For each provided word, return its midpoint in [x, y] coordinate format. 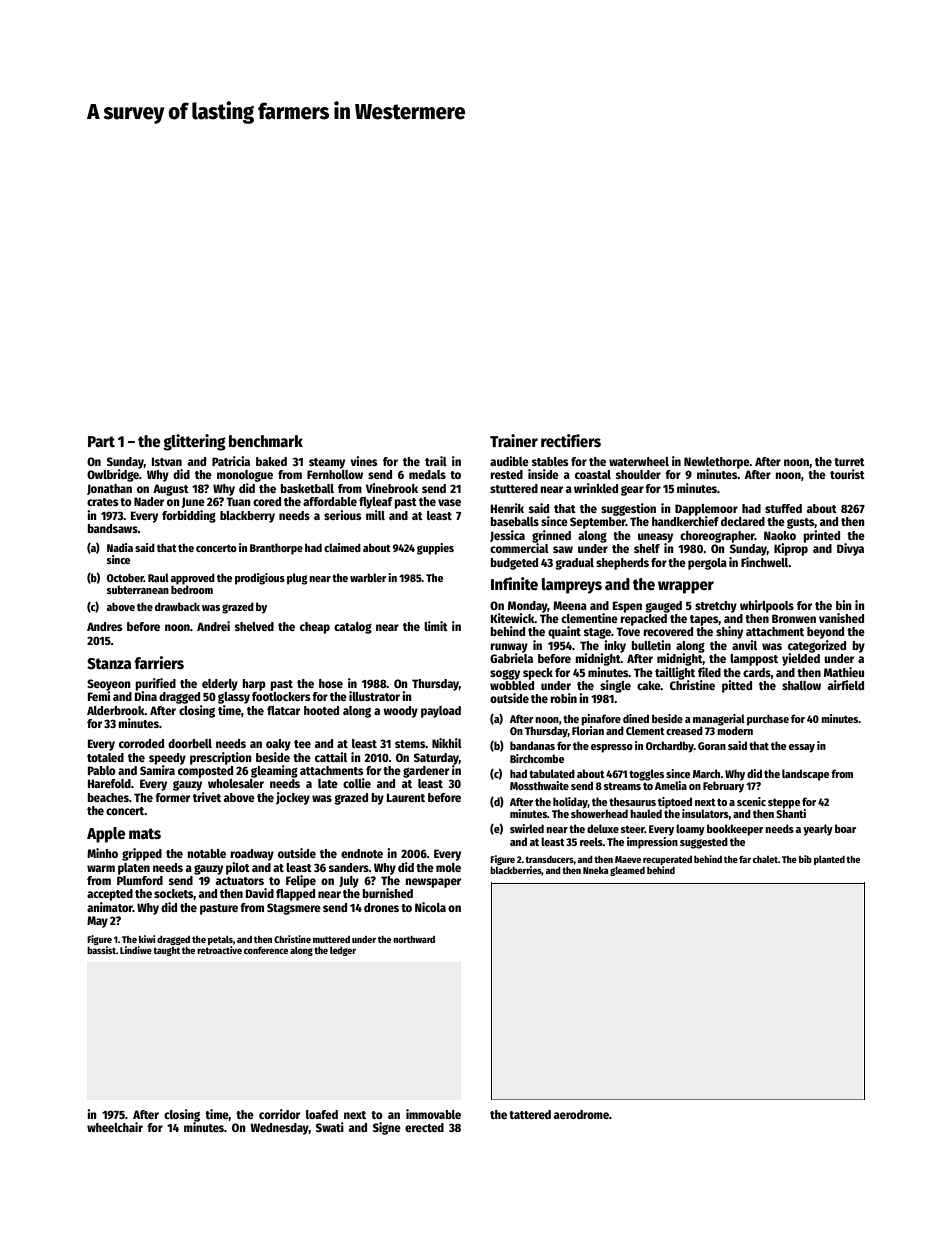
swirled [527, 828]
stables [550, 461]
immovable [433, 1114]
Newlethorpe [717, 463]
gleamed [627, 871]
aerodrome [581, 1114]
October [125, 577]
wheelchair [115, 1127]
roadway [252, 855]
